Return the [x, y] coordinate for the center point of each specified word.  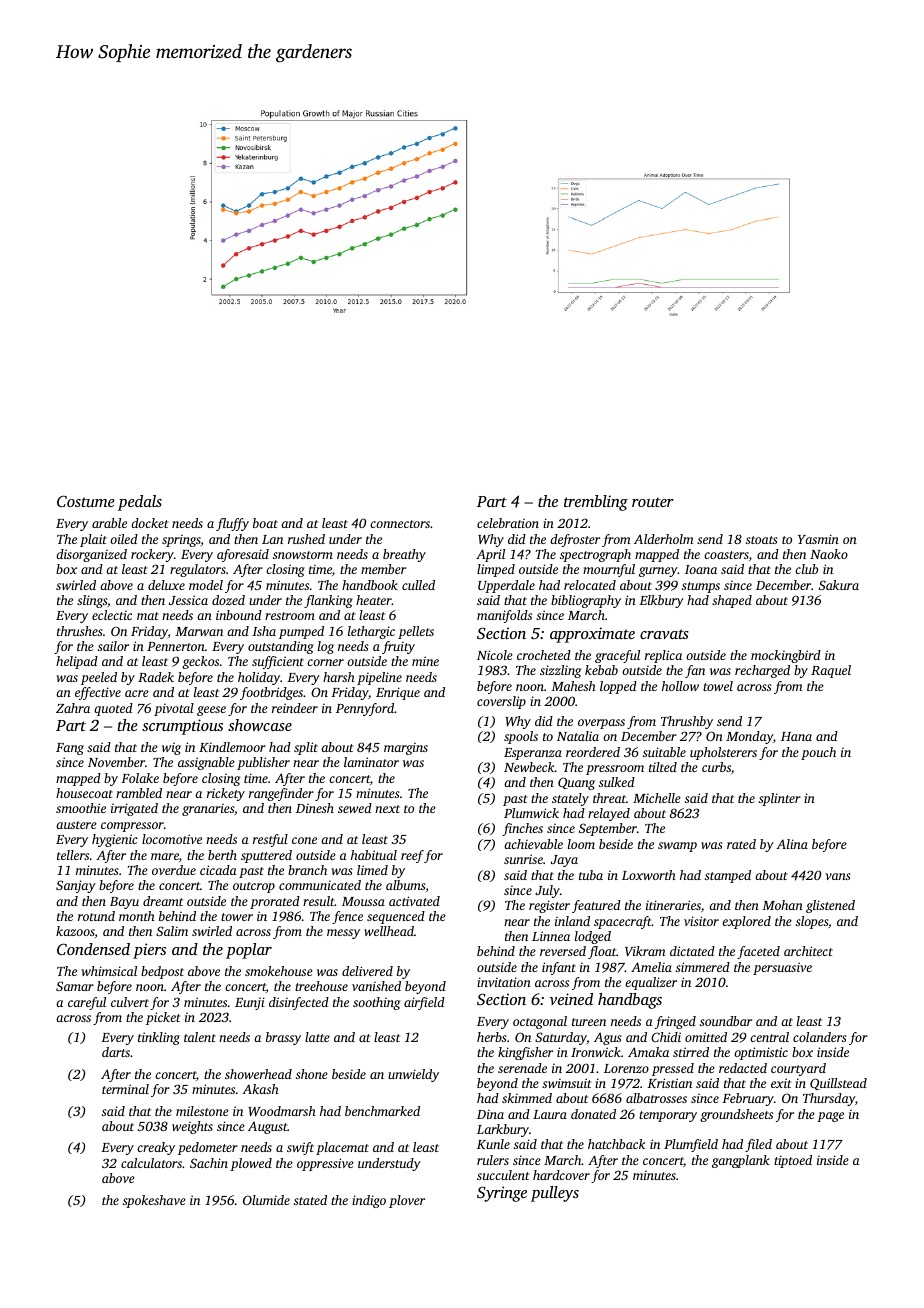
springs [181, 540]
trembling [596, 503]
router [653, 502]
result [319, 901]
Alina [792, 844]
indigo [369, 1201]
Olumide [266, 1200]
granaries [208, 809]
